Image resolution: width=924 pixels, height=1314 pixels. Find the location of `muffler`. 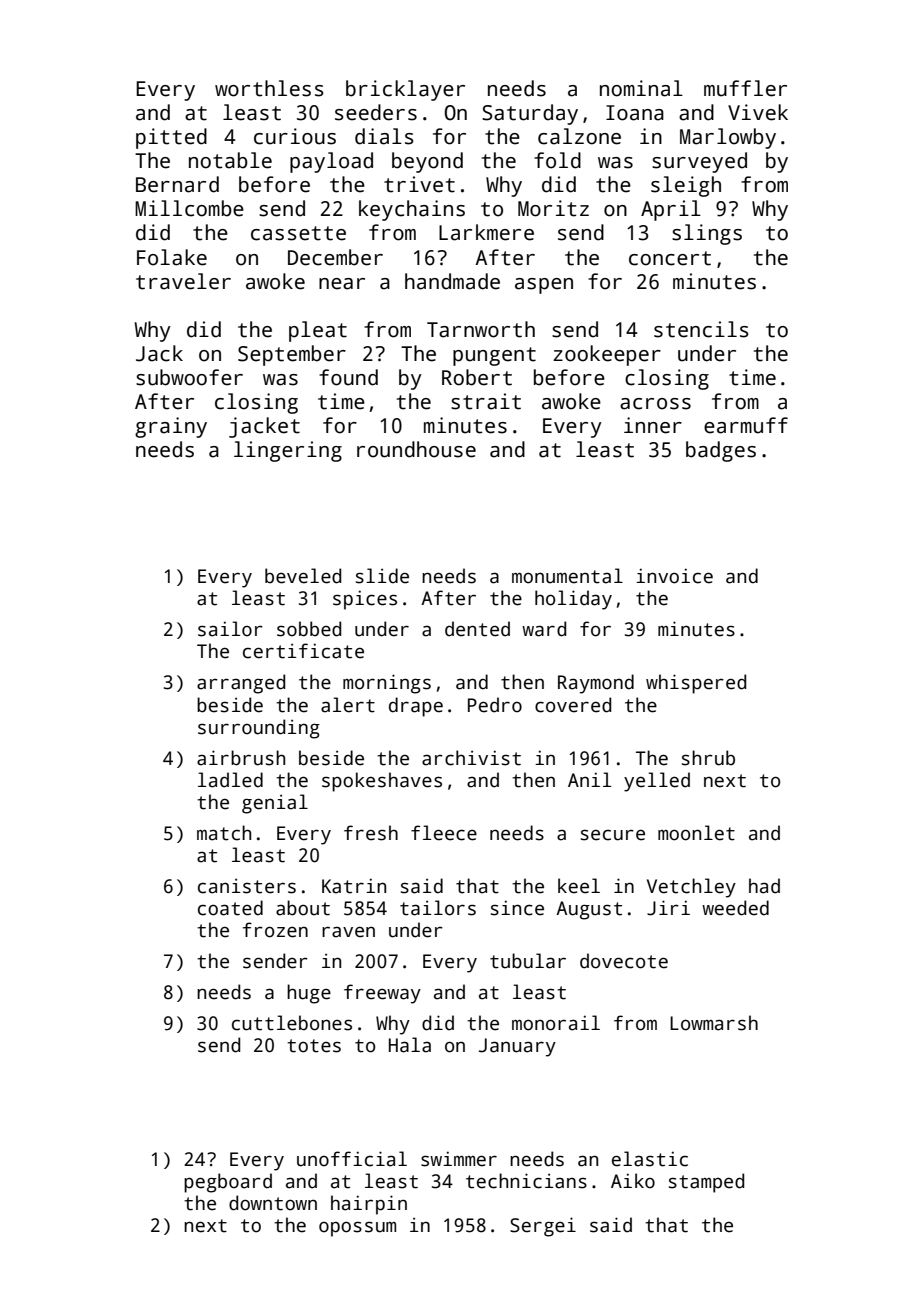

muffler is located at coordinates (745, 88).
